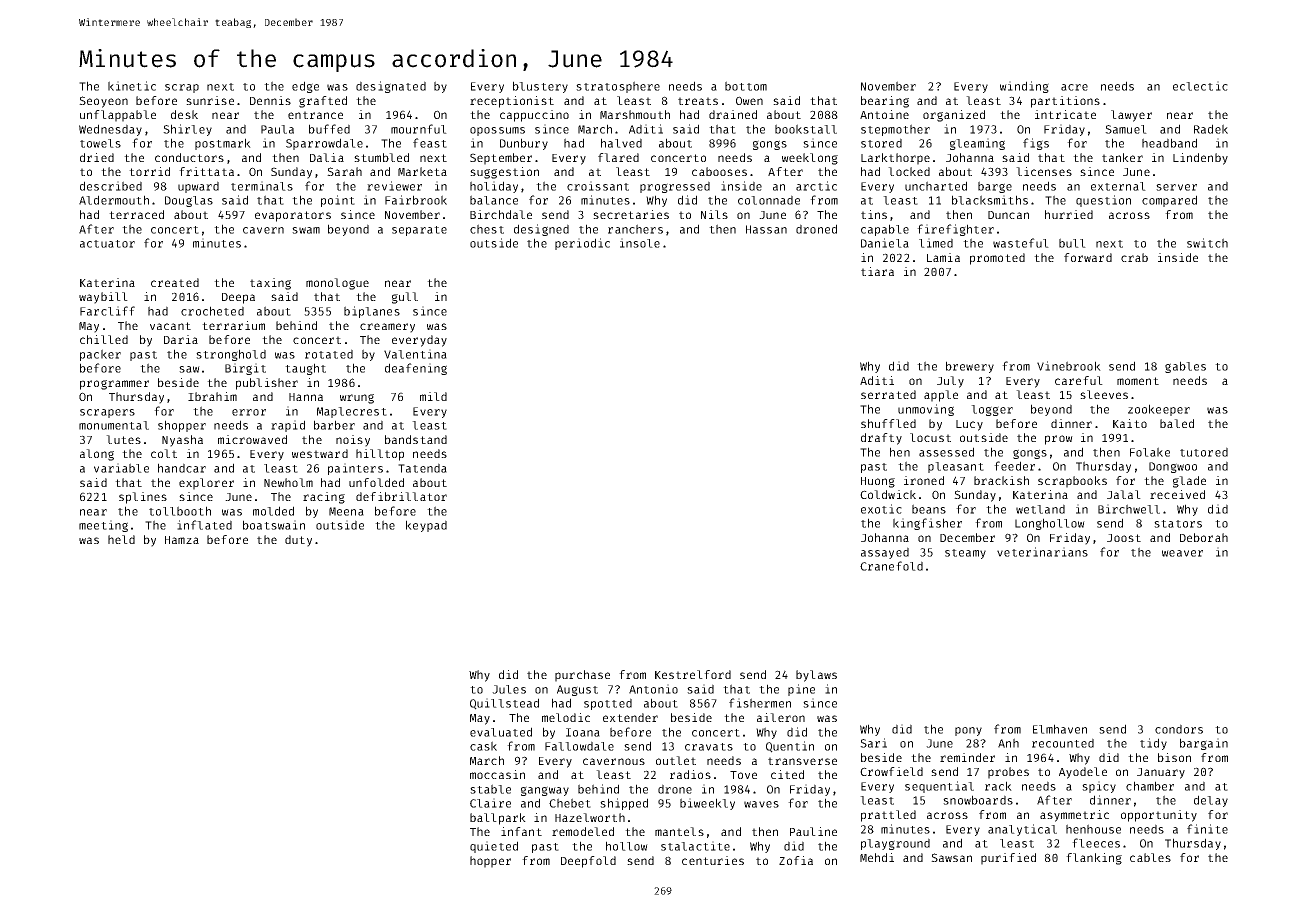 The height and width of the document is (924, 1308). Describe the element at coordinates (1207, 243) in the document. I see `switch` at that location.
